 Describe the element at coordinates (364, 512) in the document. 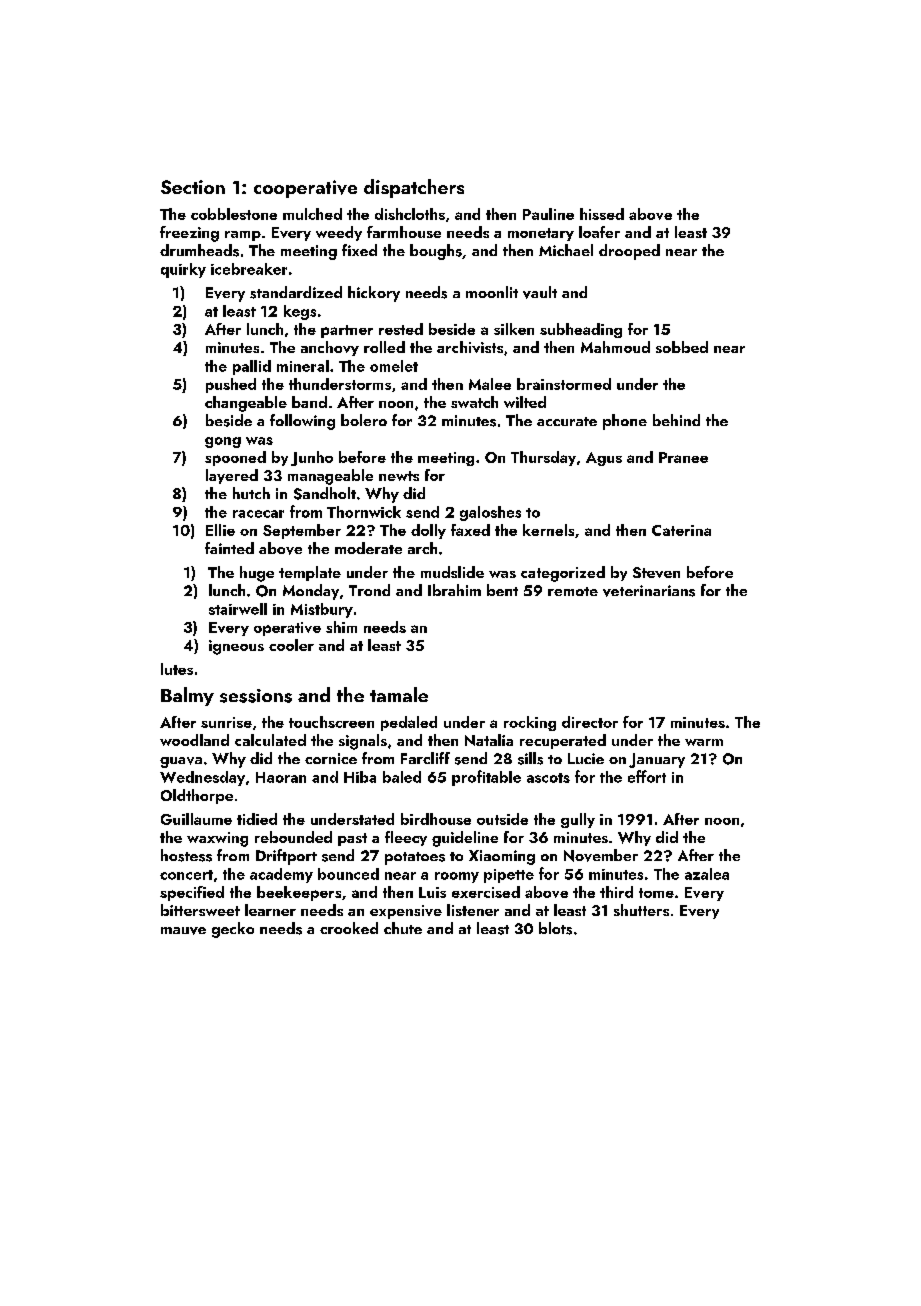

I see `Thornwick` at that location.
